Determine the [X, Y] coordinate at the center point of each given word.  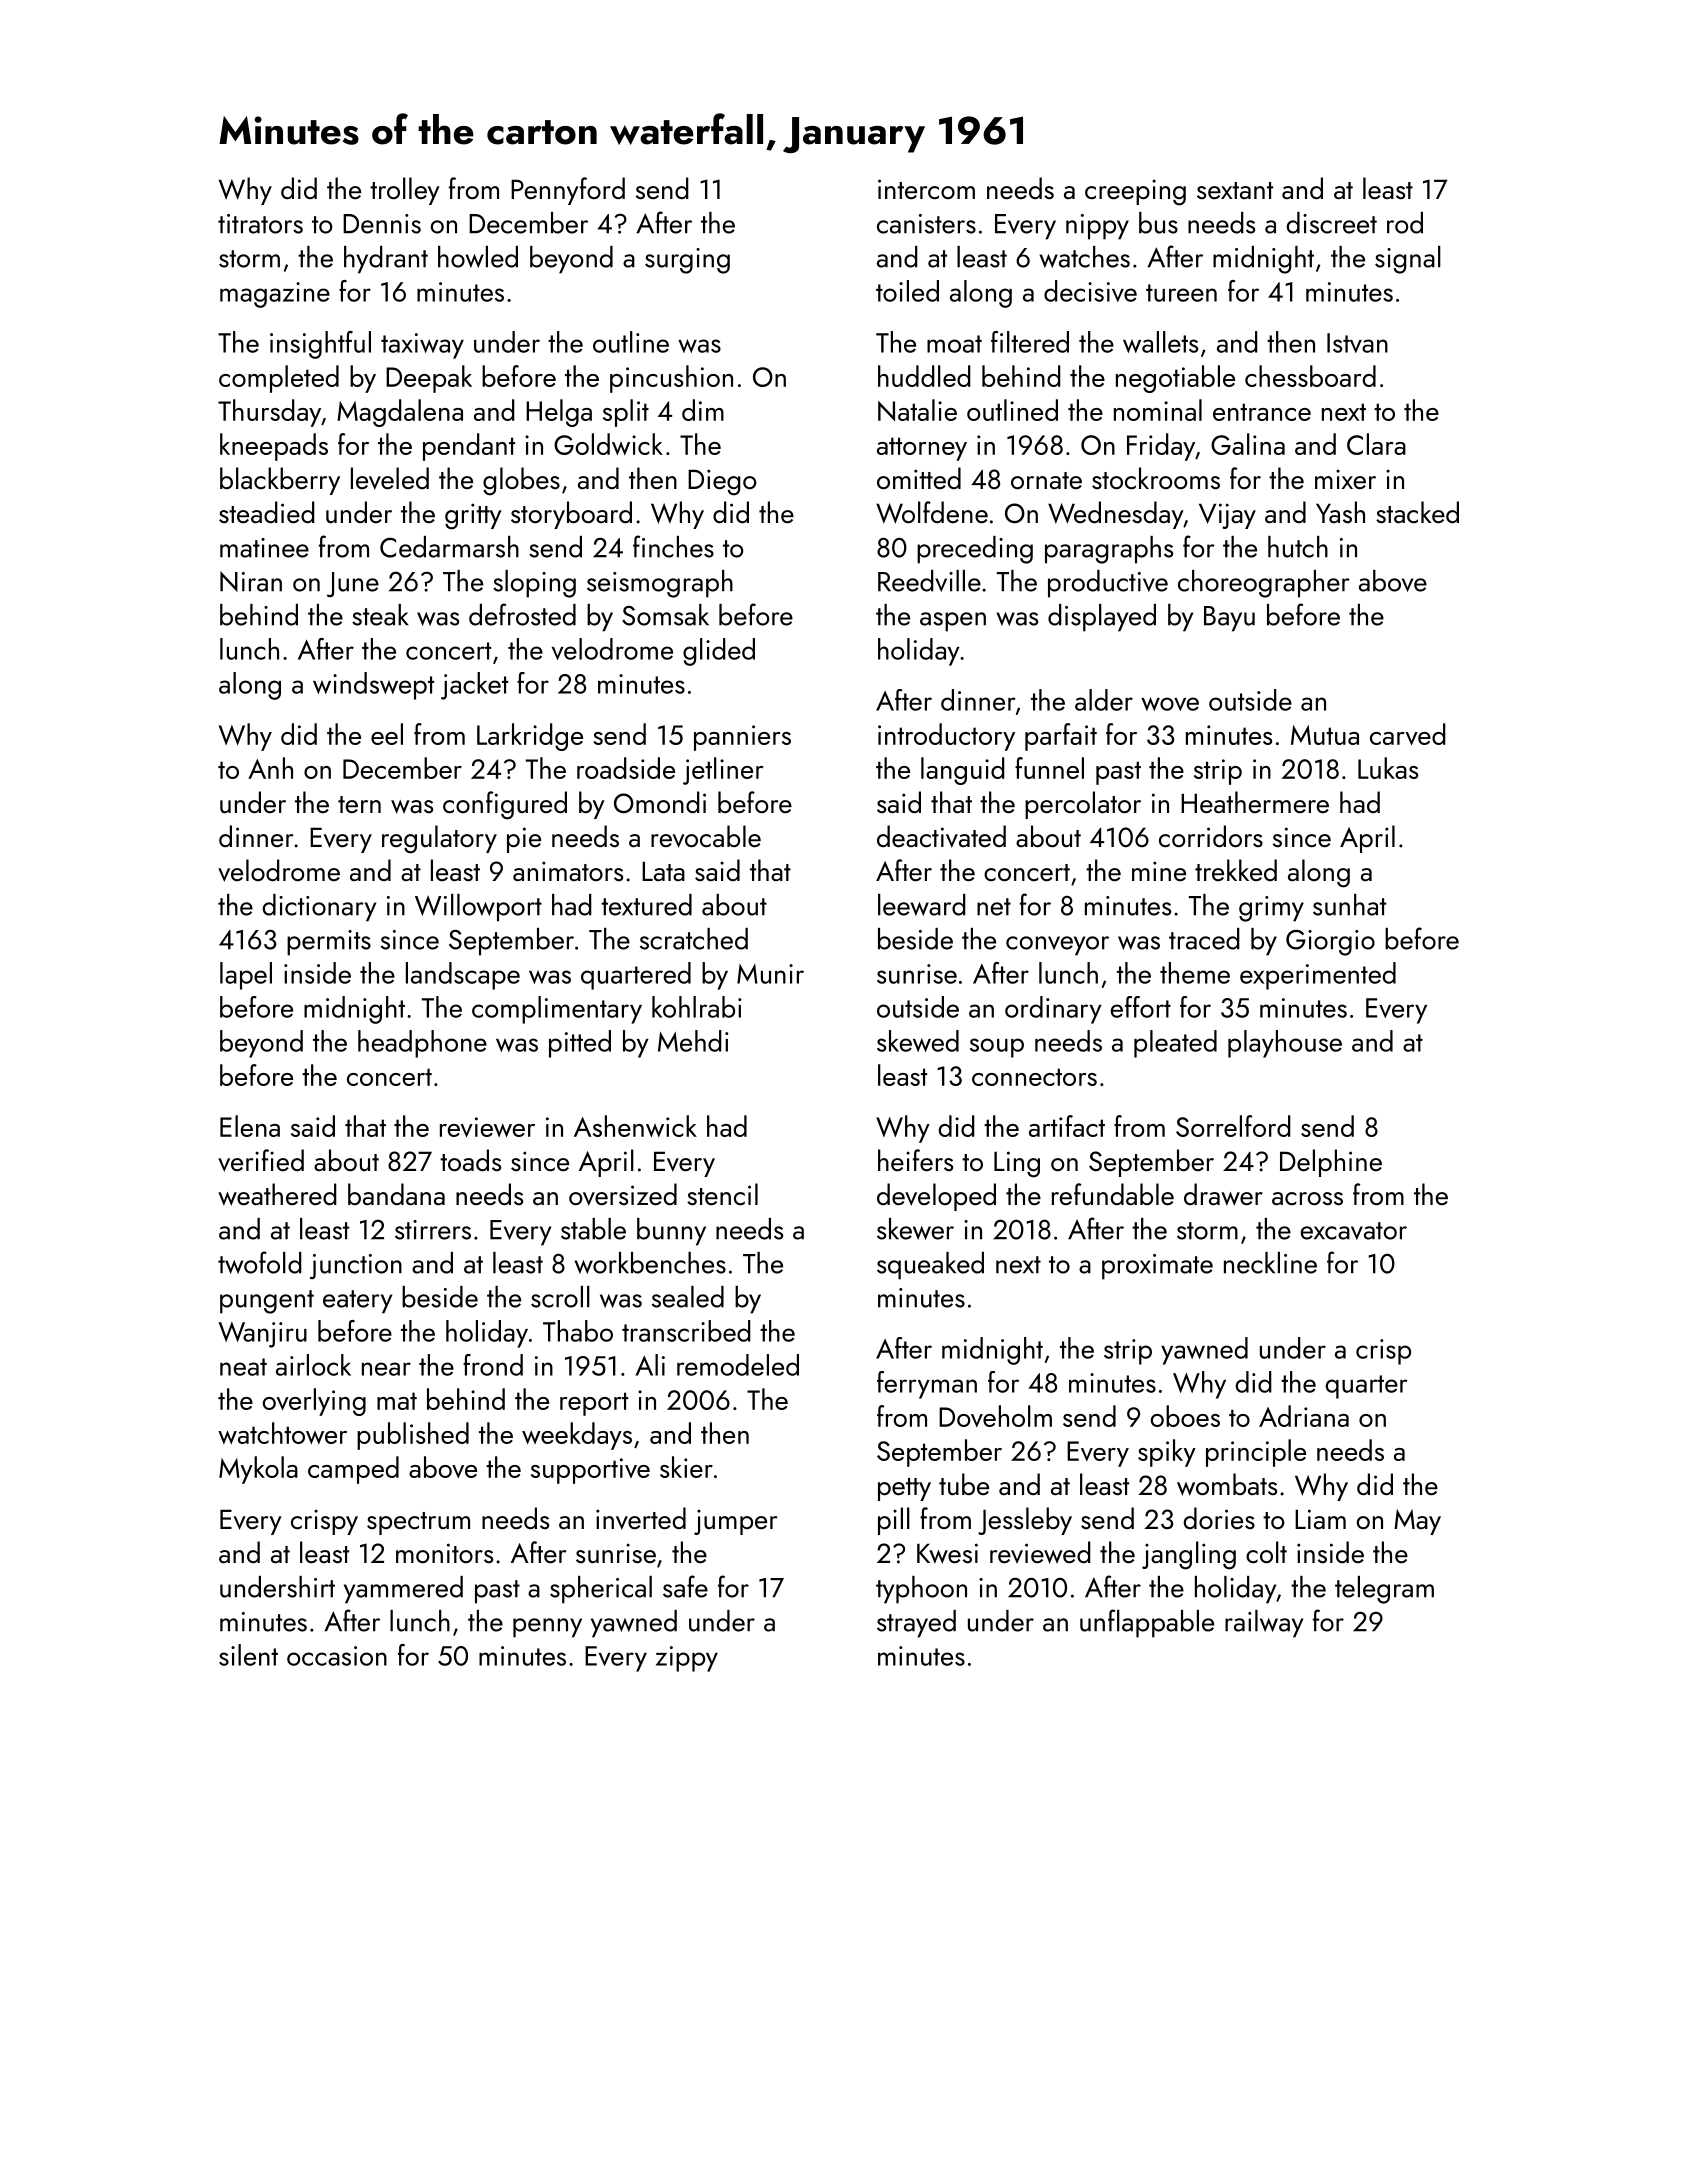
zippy [687, 1659]
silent [248, 1655]
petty [904, 1489]
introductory [946, 737]
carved [1408, 734]
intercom [926, 189]
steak [380, 615]
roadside [626, 768]
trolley [405, 191]
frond [493, 1365]
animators [568, 871]
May [1417, 1522]
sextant [1235, 190]
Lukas [1388, 768]
